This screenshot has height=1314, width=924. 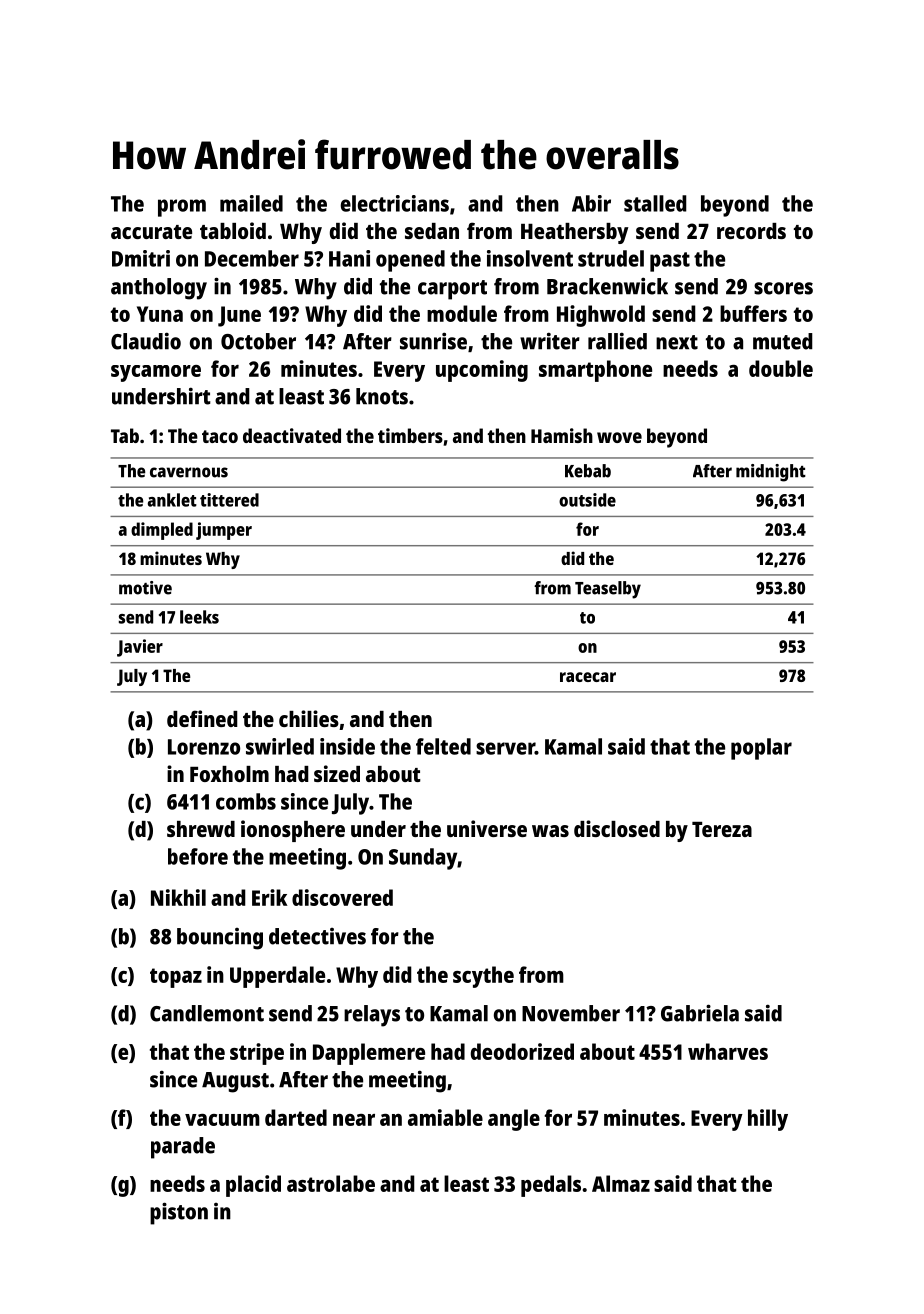 I want to click on prom, so click(x=182, y=208).
